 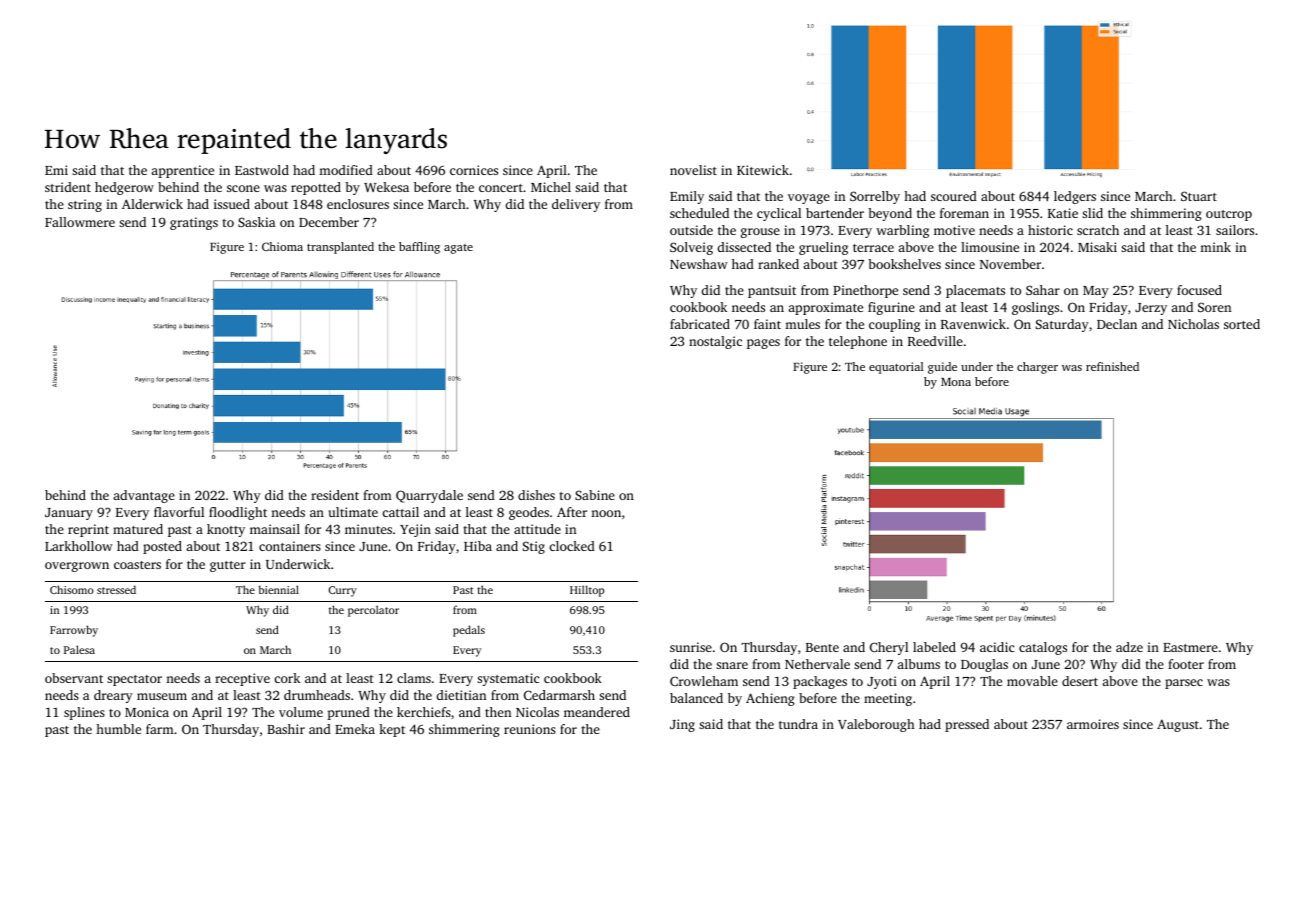 What do you see at coordinates (1199, 196) in the document?
I see `Stuart` at bounding box center [1199, 196].
